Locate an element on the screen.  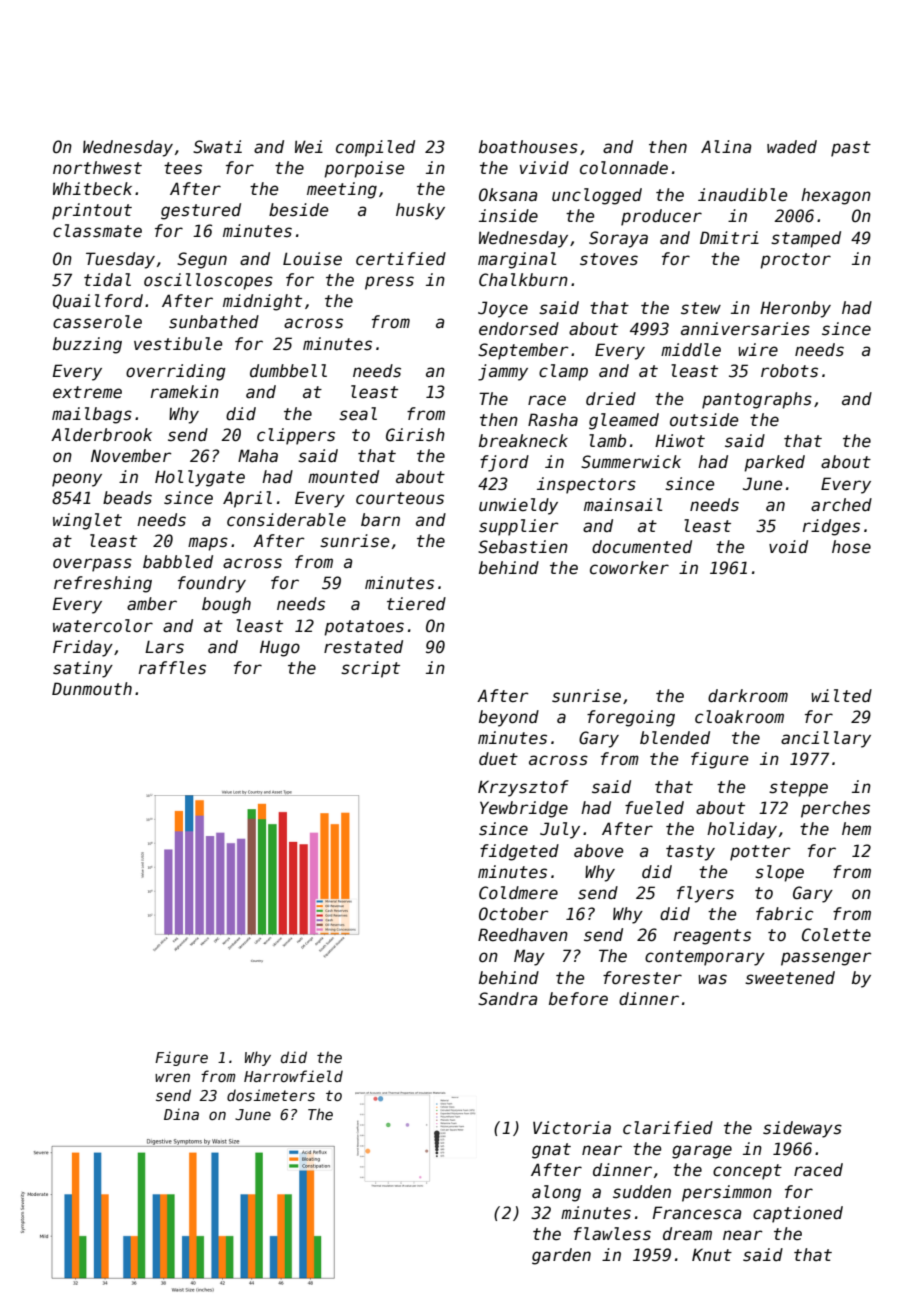
Heronby is located at coordinates (795, 309).
